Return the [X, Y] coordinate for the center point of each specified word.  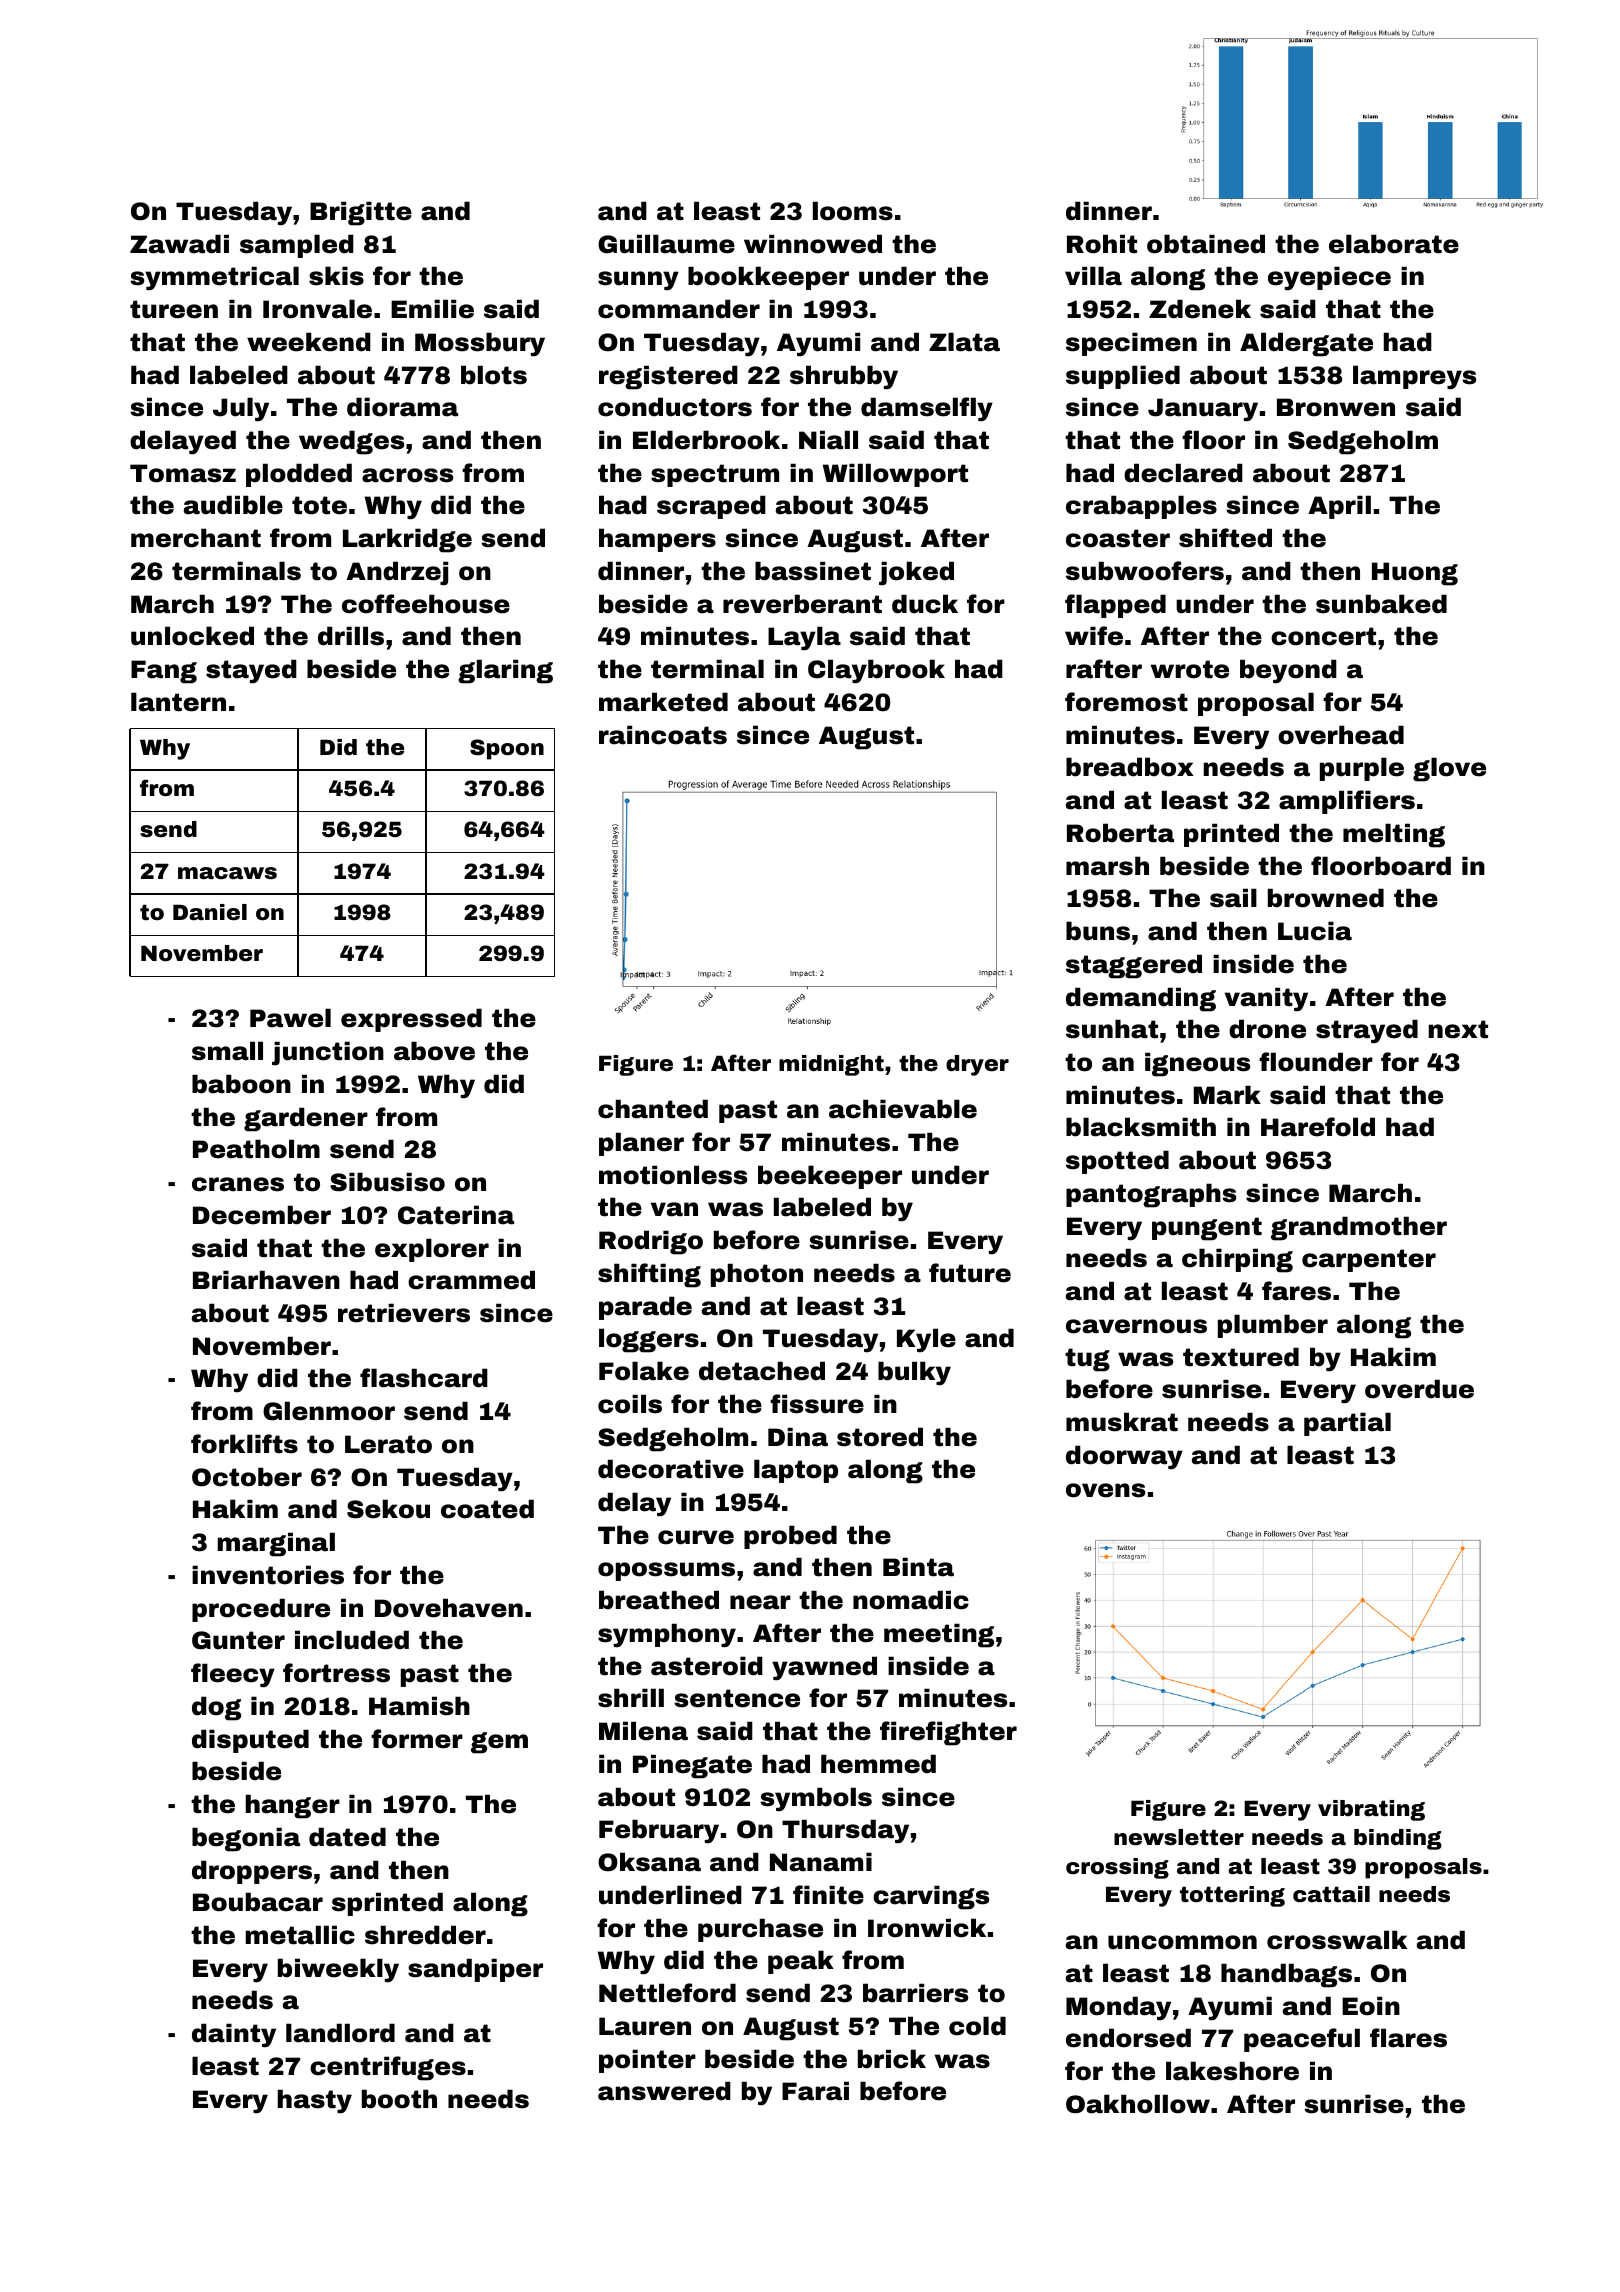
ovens [1105, 1490]
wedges [351, 442]
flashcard [424, 1378]
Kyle [926, 1340]
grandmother [1359, 1228]
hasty [315, 2101]
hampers [657, 540]
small [227, 1051]
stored [880, 1437]
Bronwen [1336, 407]
